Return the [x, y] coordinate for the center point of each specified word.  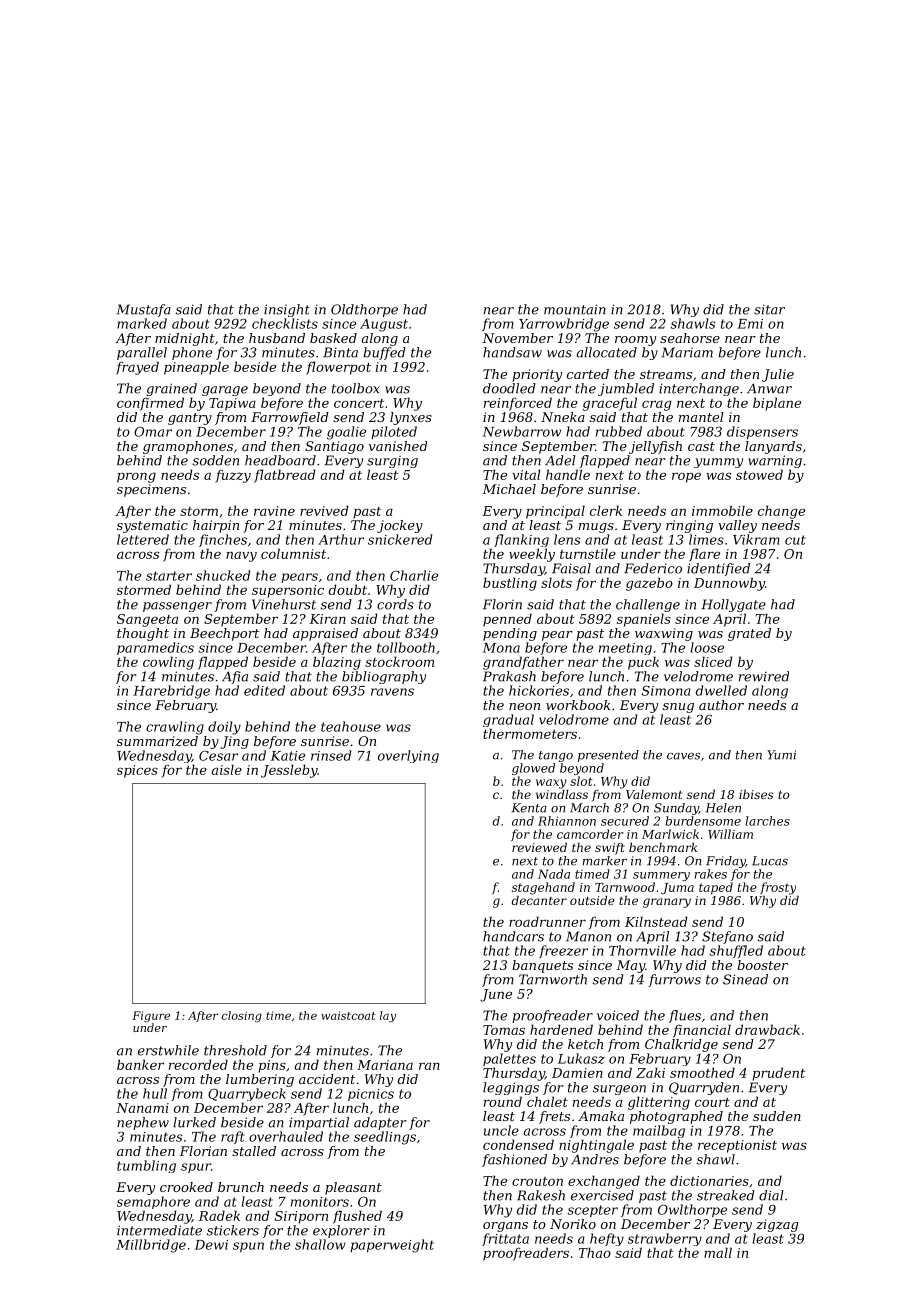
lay [388, 1017]
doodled [509, 388]
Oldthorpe [364, 310]
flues [685, 1016]
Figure [151, 1016]
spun [248, 1247]
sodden [215, 460]
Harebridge [171, 692]
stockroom [399, 661]
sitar [769, 310]
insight [287, 310]
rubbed [619, 431]
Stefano [727, 937]
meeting [625, 649]
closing [242, 1016]
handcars [513, 936]
